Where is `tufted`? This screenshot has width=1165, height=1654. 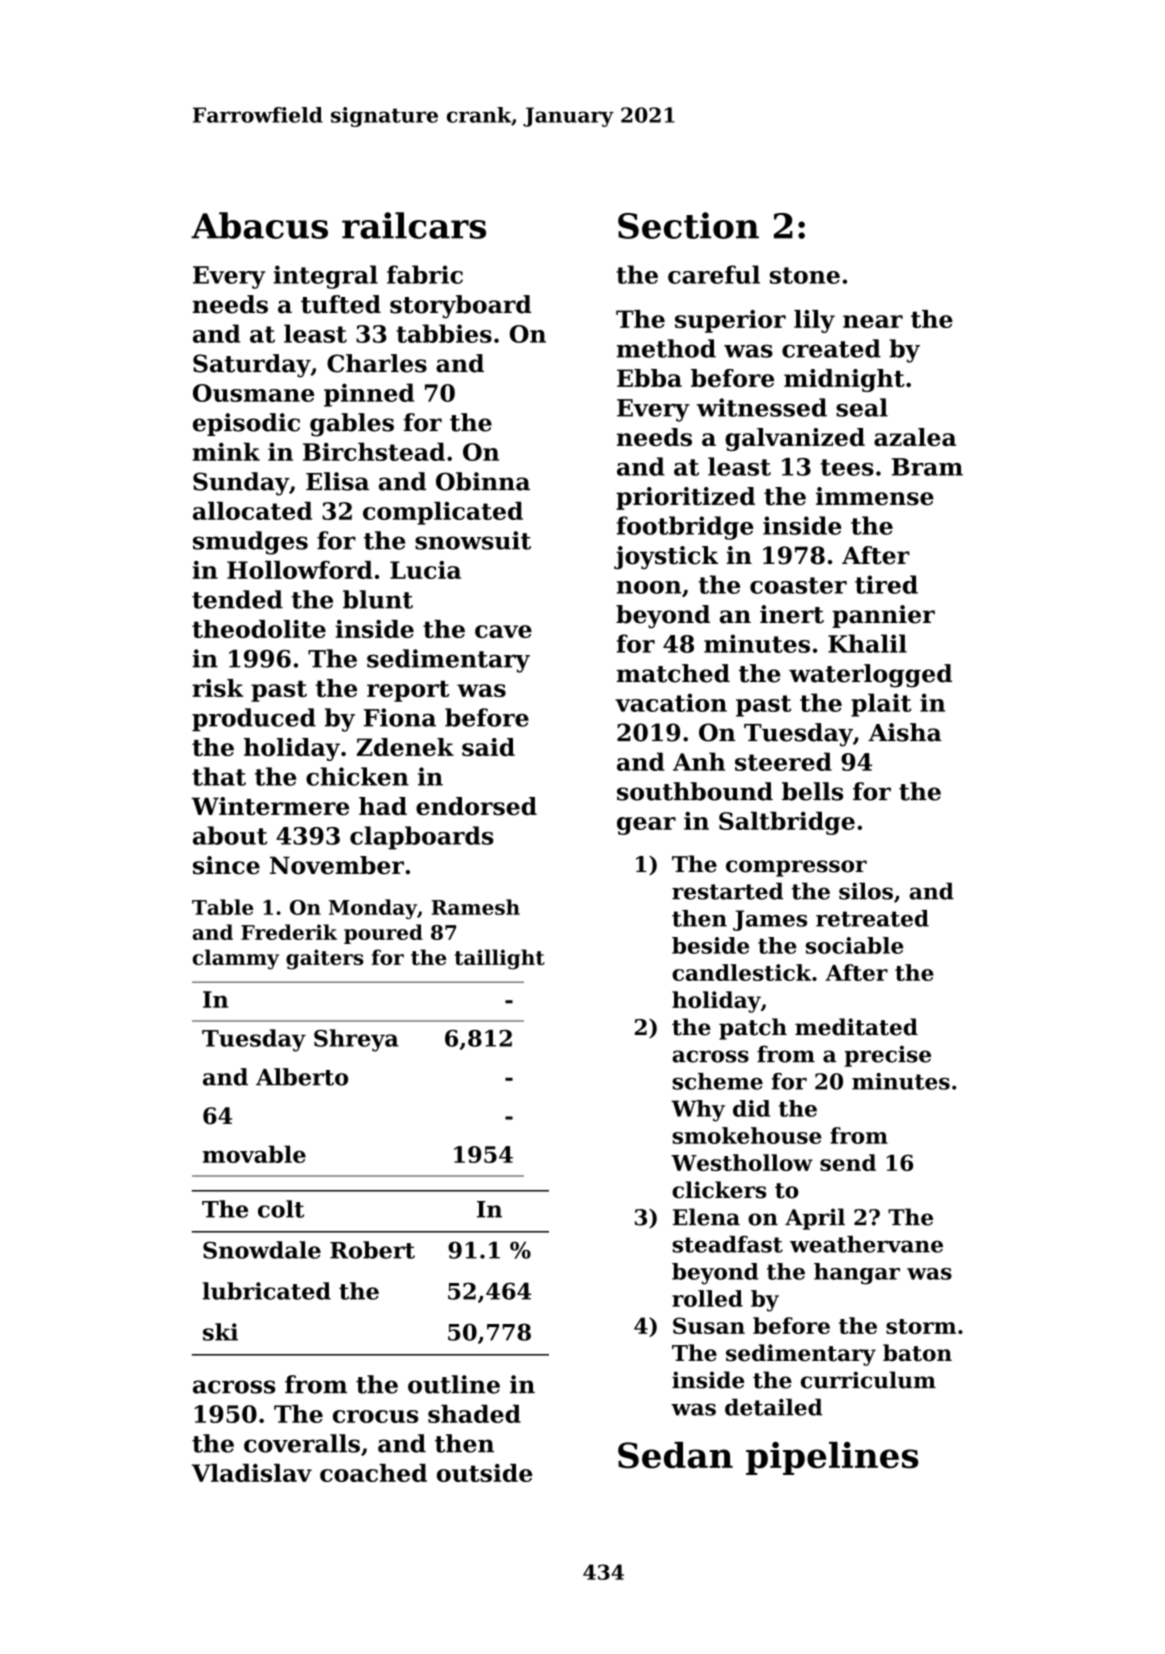
tufted is located at coordinates (341, 304).
